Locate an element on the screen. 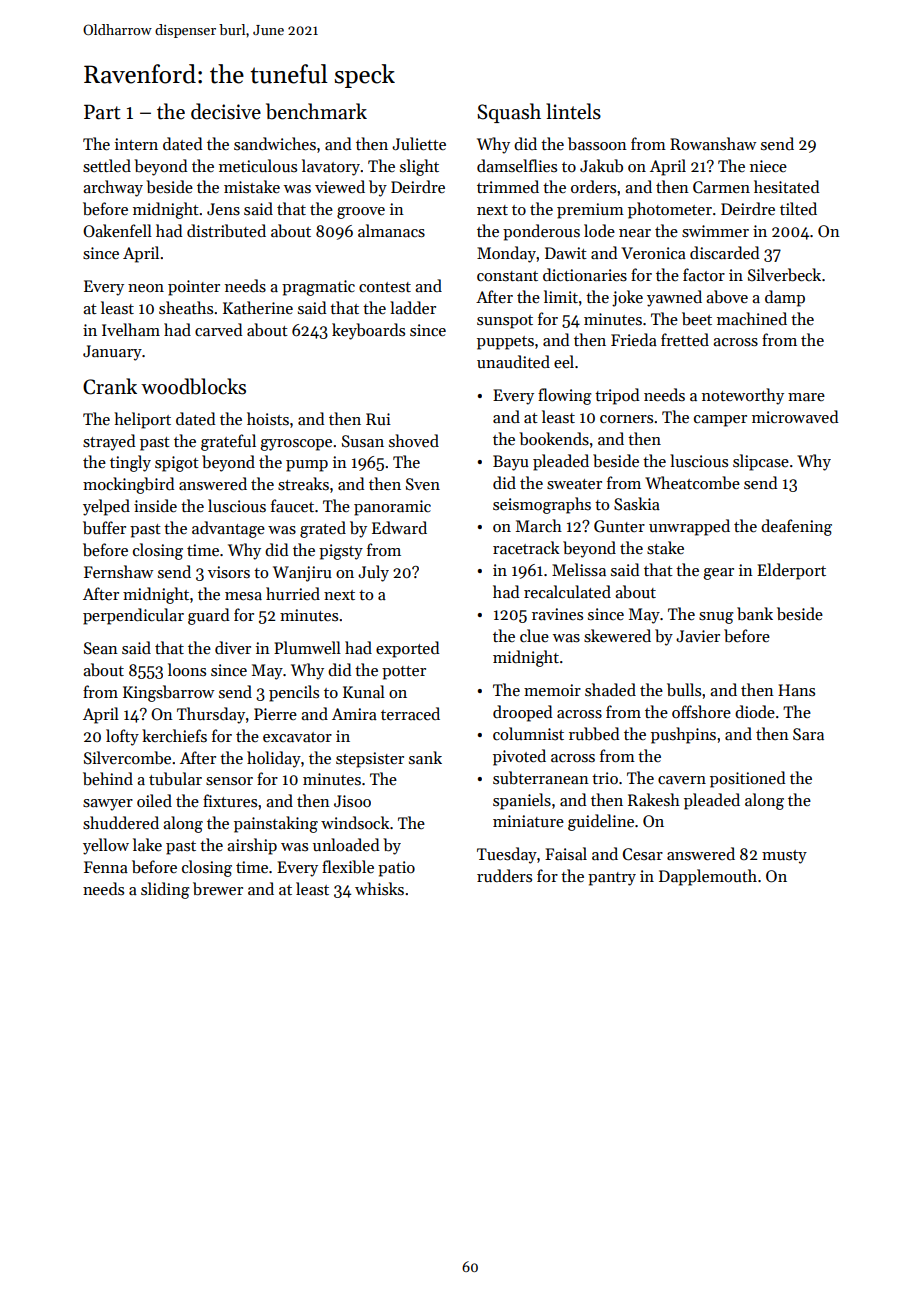 The image size is (924, 1308). Part is located at coordinates (102, 112).
